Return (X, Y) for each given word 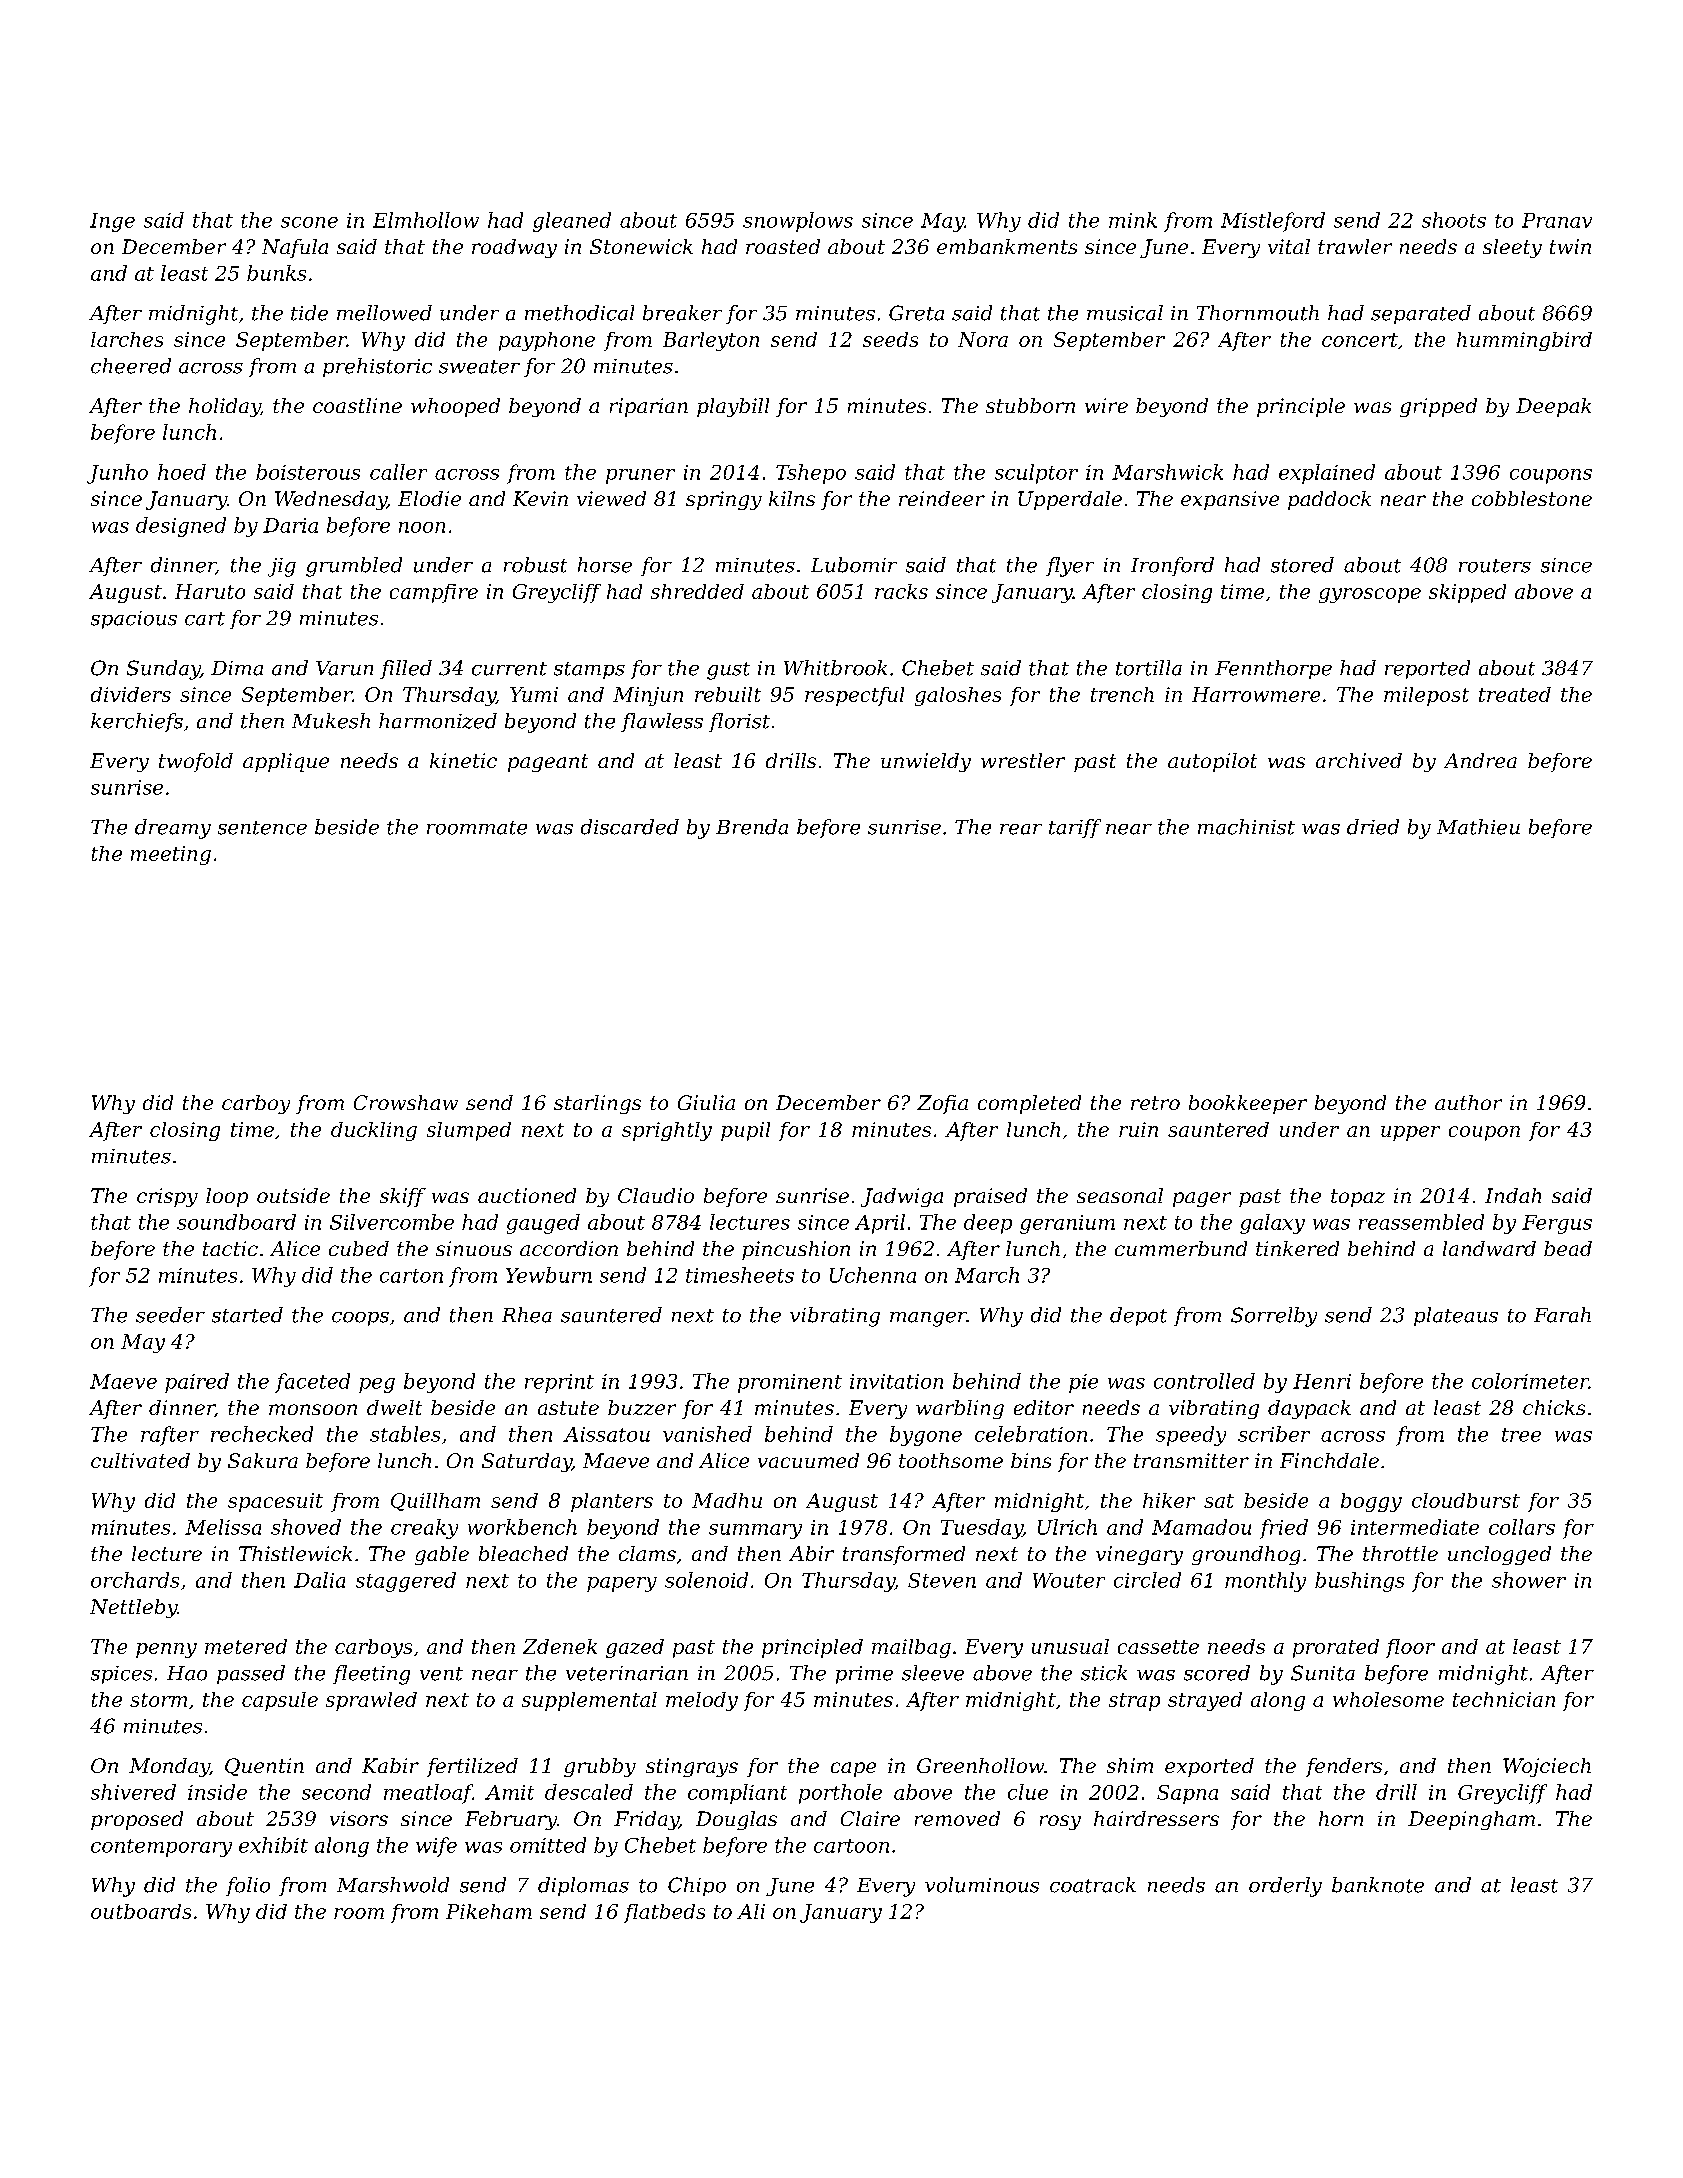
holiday (224, 407)
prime (864, 1675)
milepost (1426, 696)
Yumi (534, 694)
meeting (171, 855)
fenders (1344, 1767)
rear (1021, 829)
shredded (697, 591)
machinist (1246, 827)
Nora (983, 339)
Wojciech (1547, 1767)
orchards (135, 1580)
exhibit (273, 1845)
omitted (548, 1845)
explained (1327, 474)
